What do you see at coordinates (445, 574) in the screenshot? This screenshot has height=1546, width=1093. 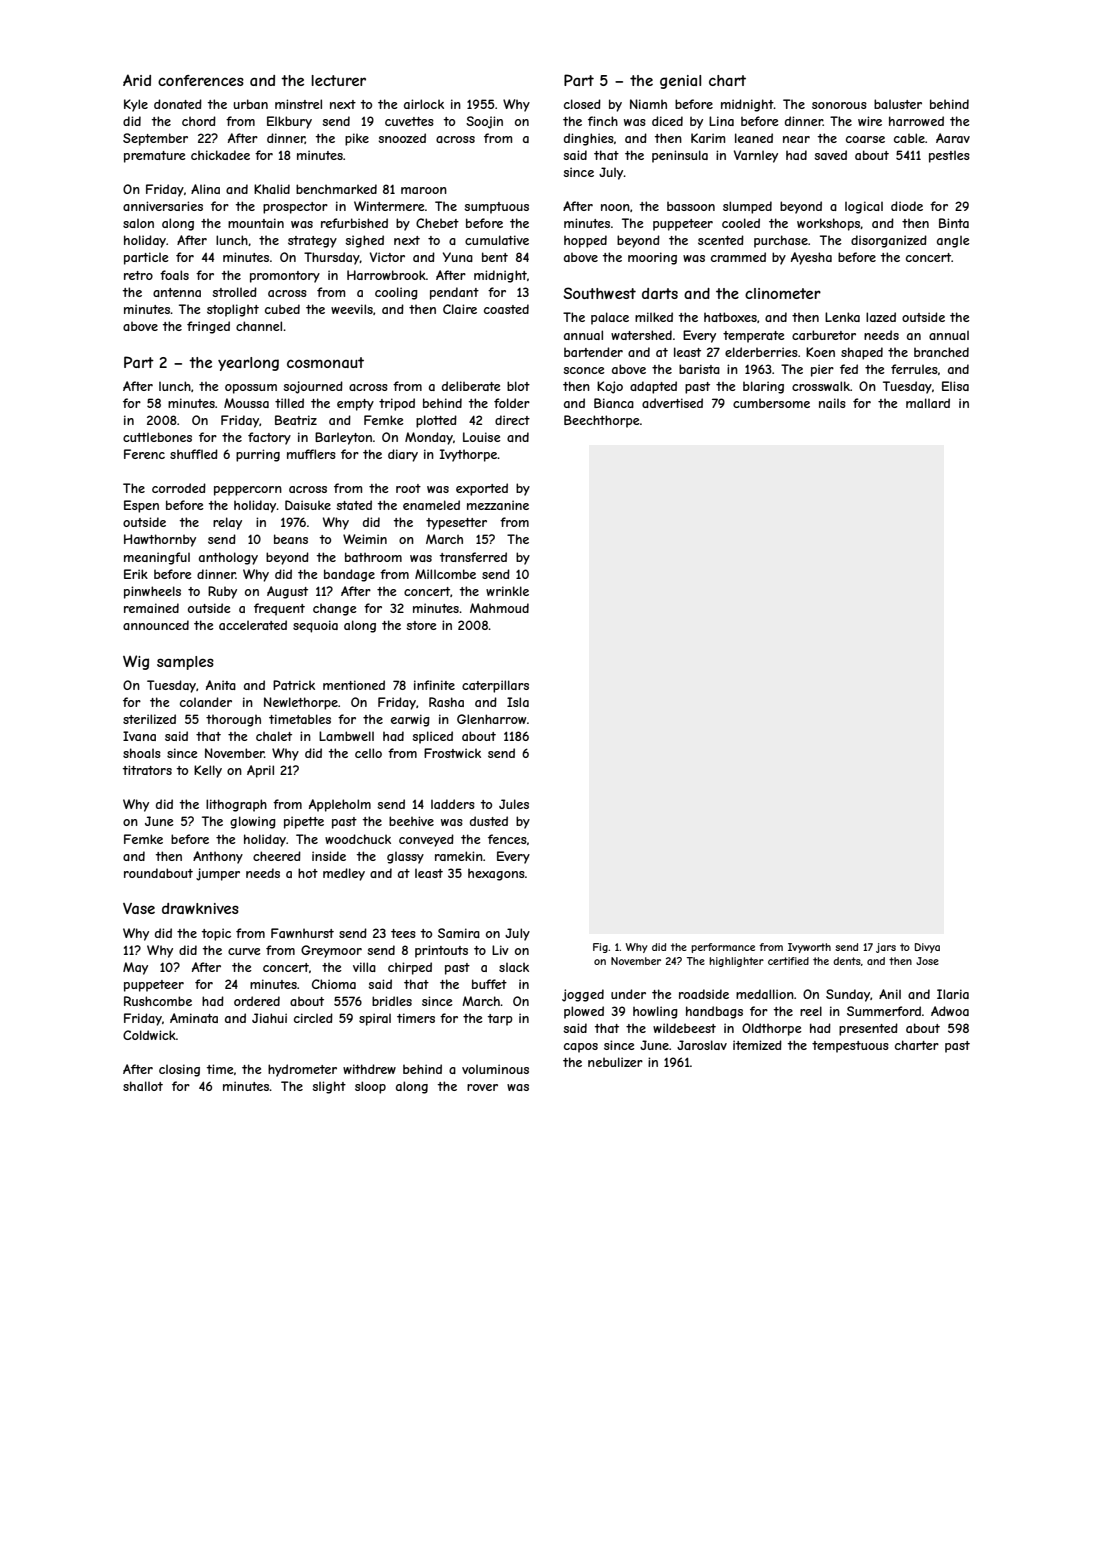 I see `Millcombe` at bounding box center [445, 574].
